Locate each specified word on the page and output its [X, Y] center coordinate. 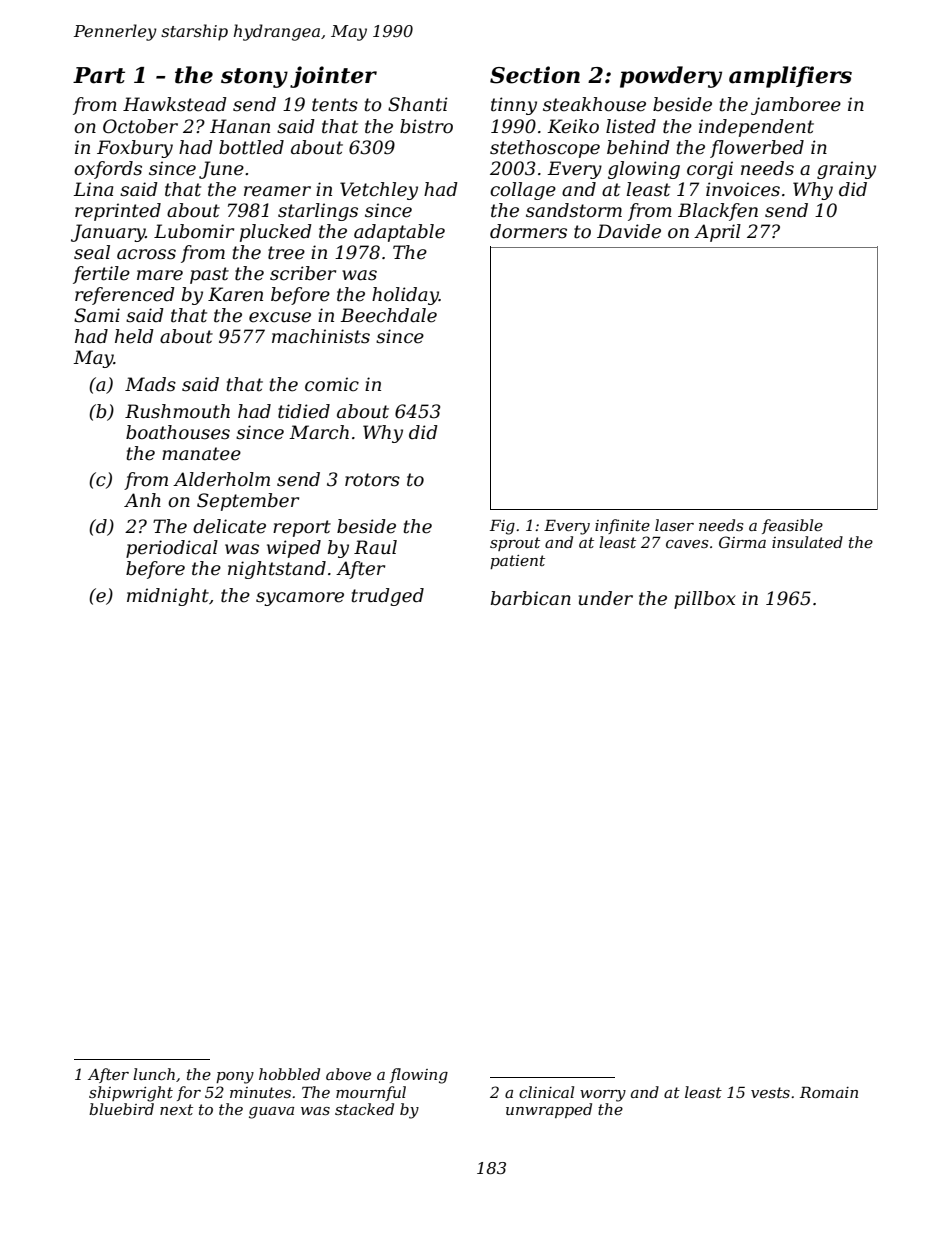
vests [770, 1092]
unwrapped [549, 1110]
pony [235, 1078]
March [319, 432]
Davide [629, 231]
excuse [280, 317]
